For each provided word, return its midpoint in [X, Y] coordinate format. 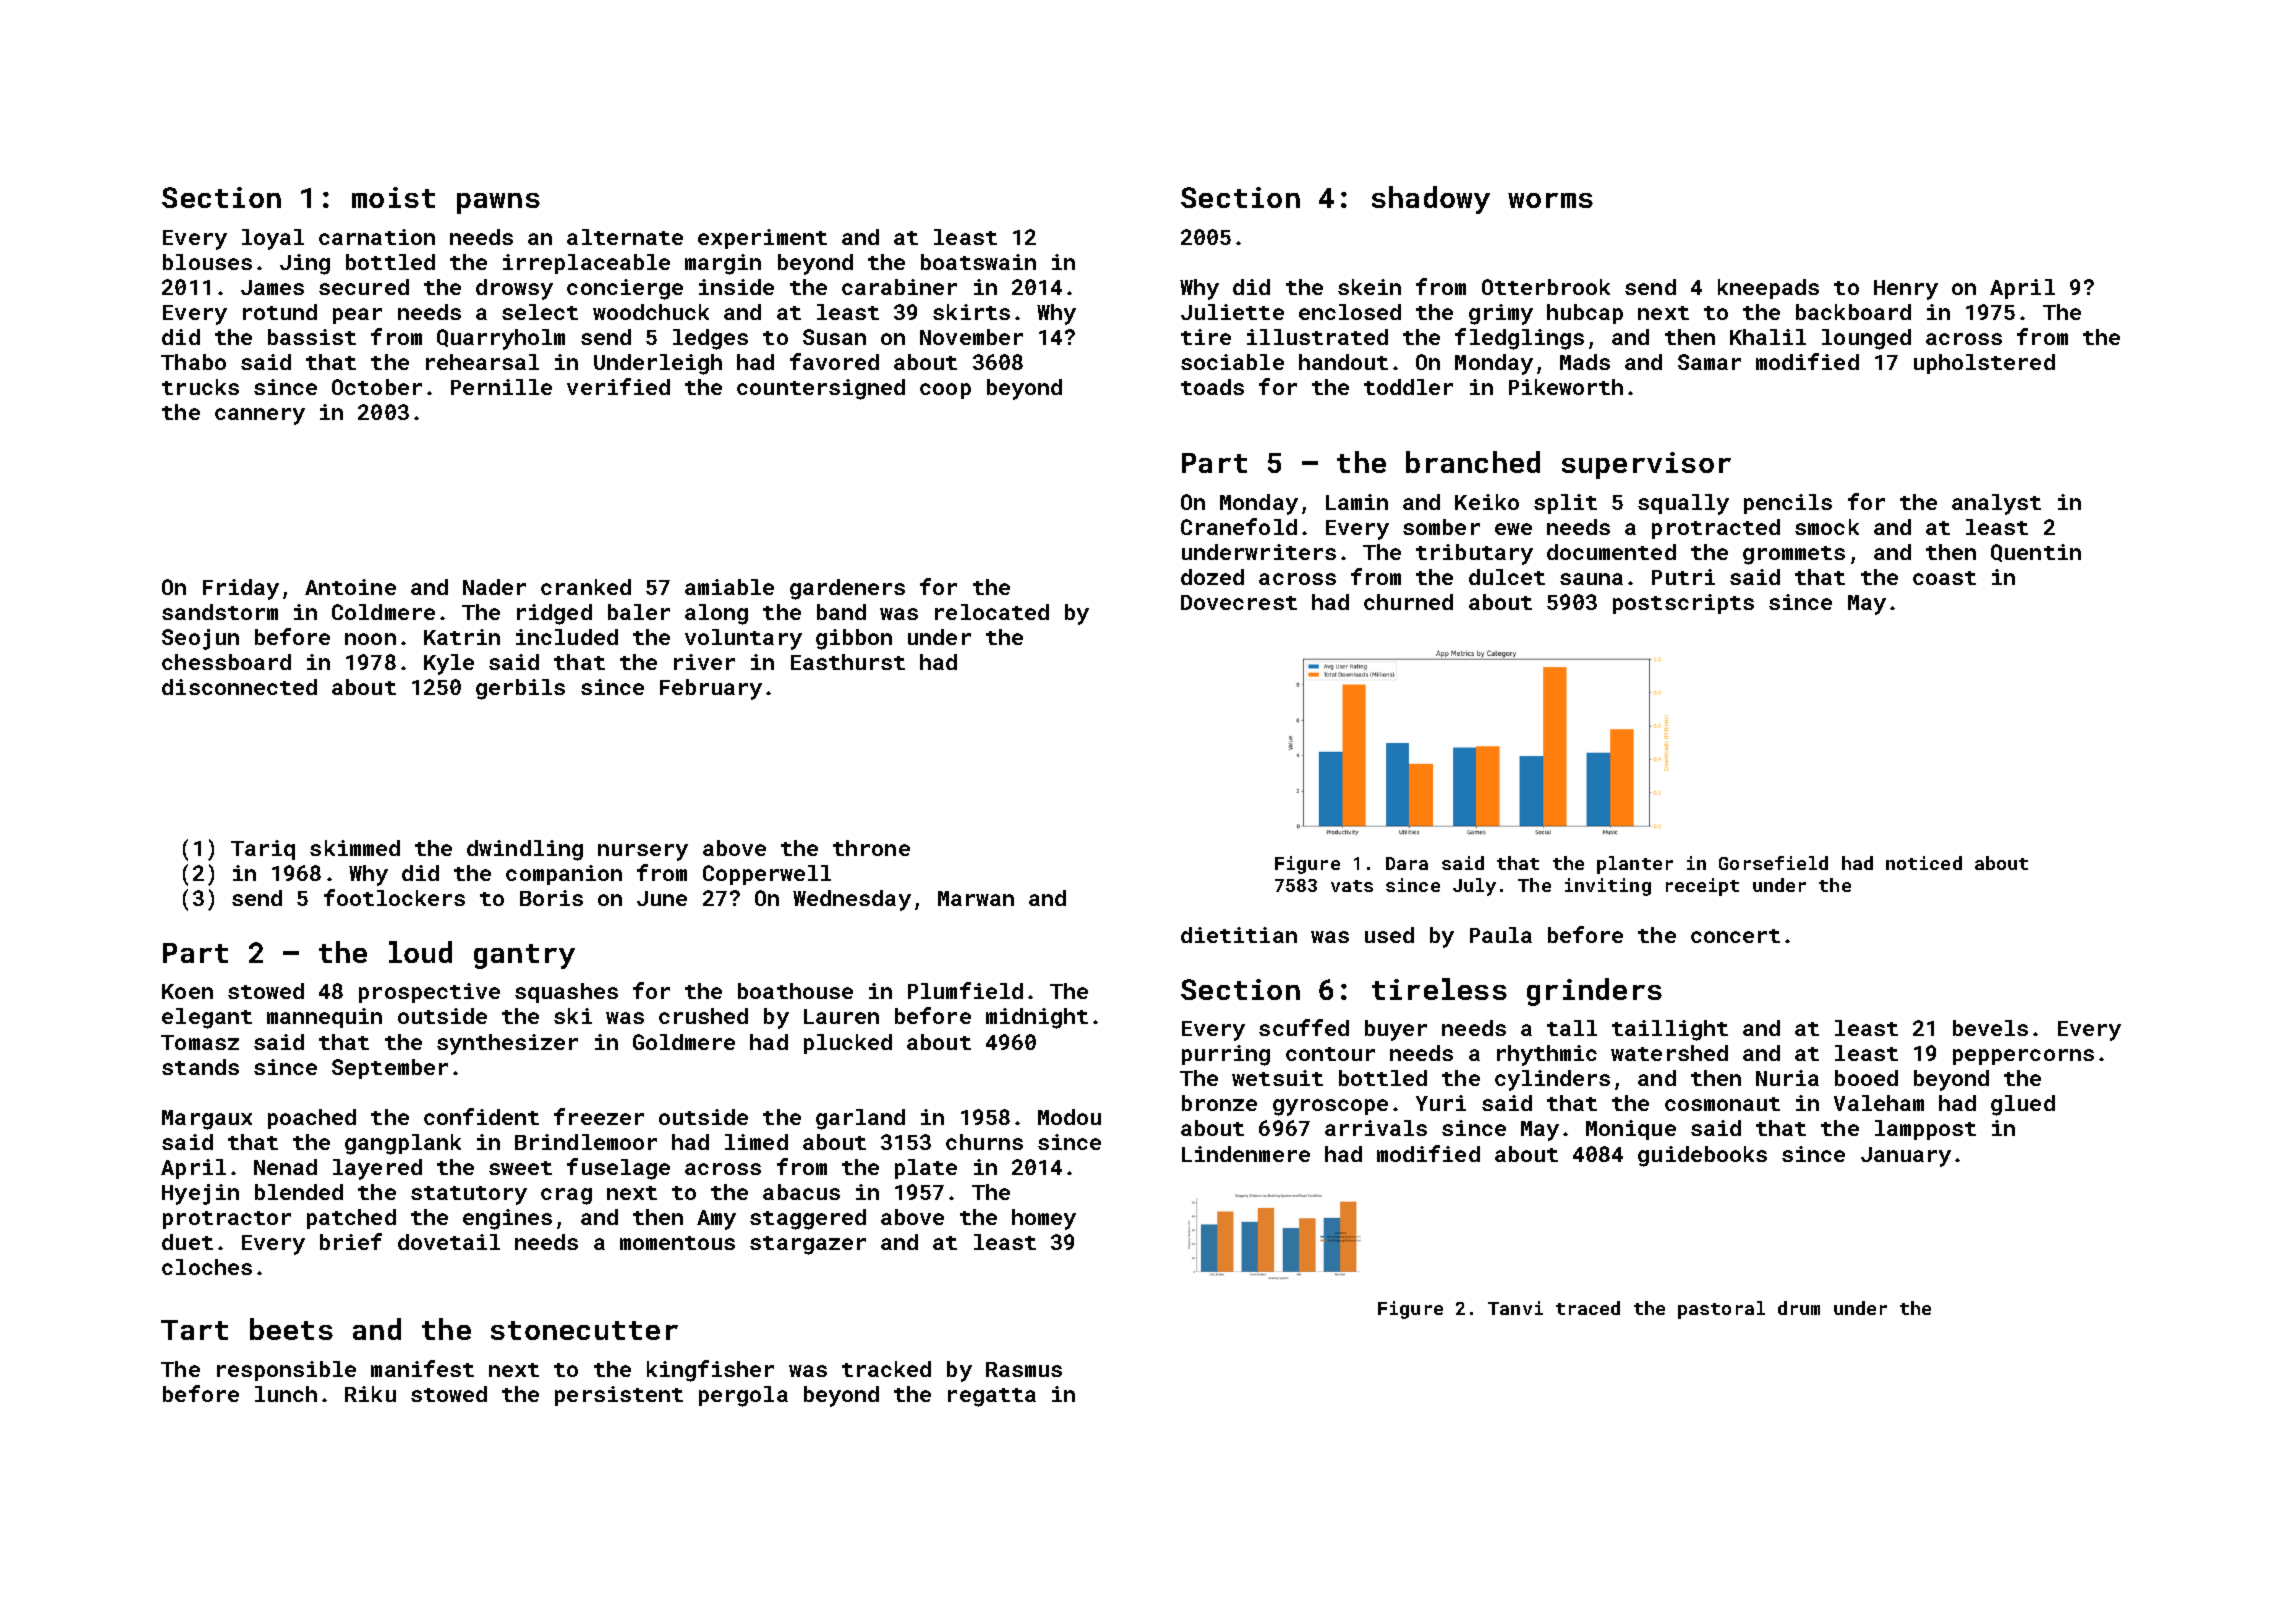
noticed [1924, 863]
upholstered [1984, 364]
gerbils [520, 689]
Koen [187, 991]
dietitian [1239, 935]
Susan [834, 337]
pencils [1788, 504]
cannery [260, 416]
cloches [207, 1267]
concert [1735, 936]
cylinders [1552, 1080]
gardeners [847, 589]
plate [926, 1169]
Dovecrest [1239, 602]
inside [736, 287]
